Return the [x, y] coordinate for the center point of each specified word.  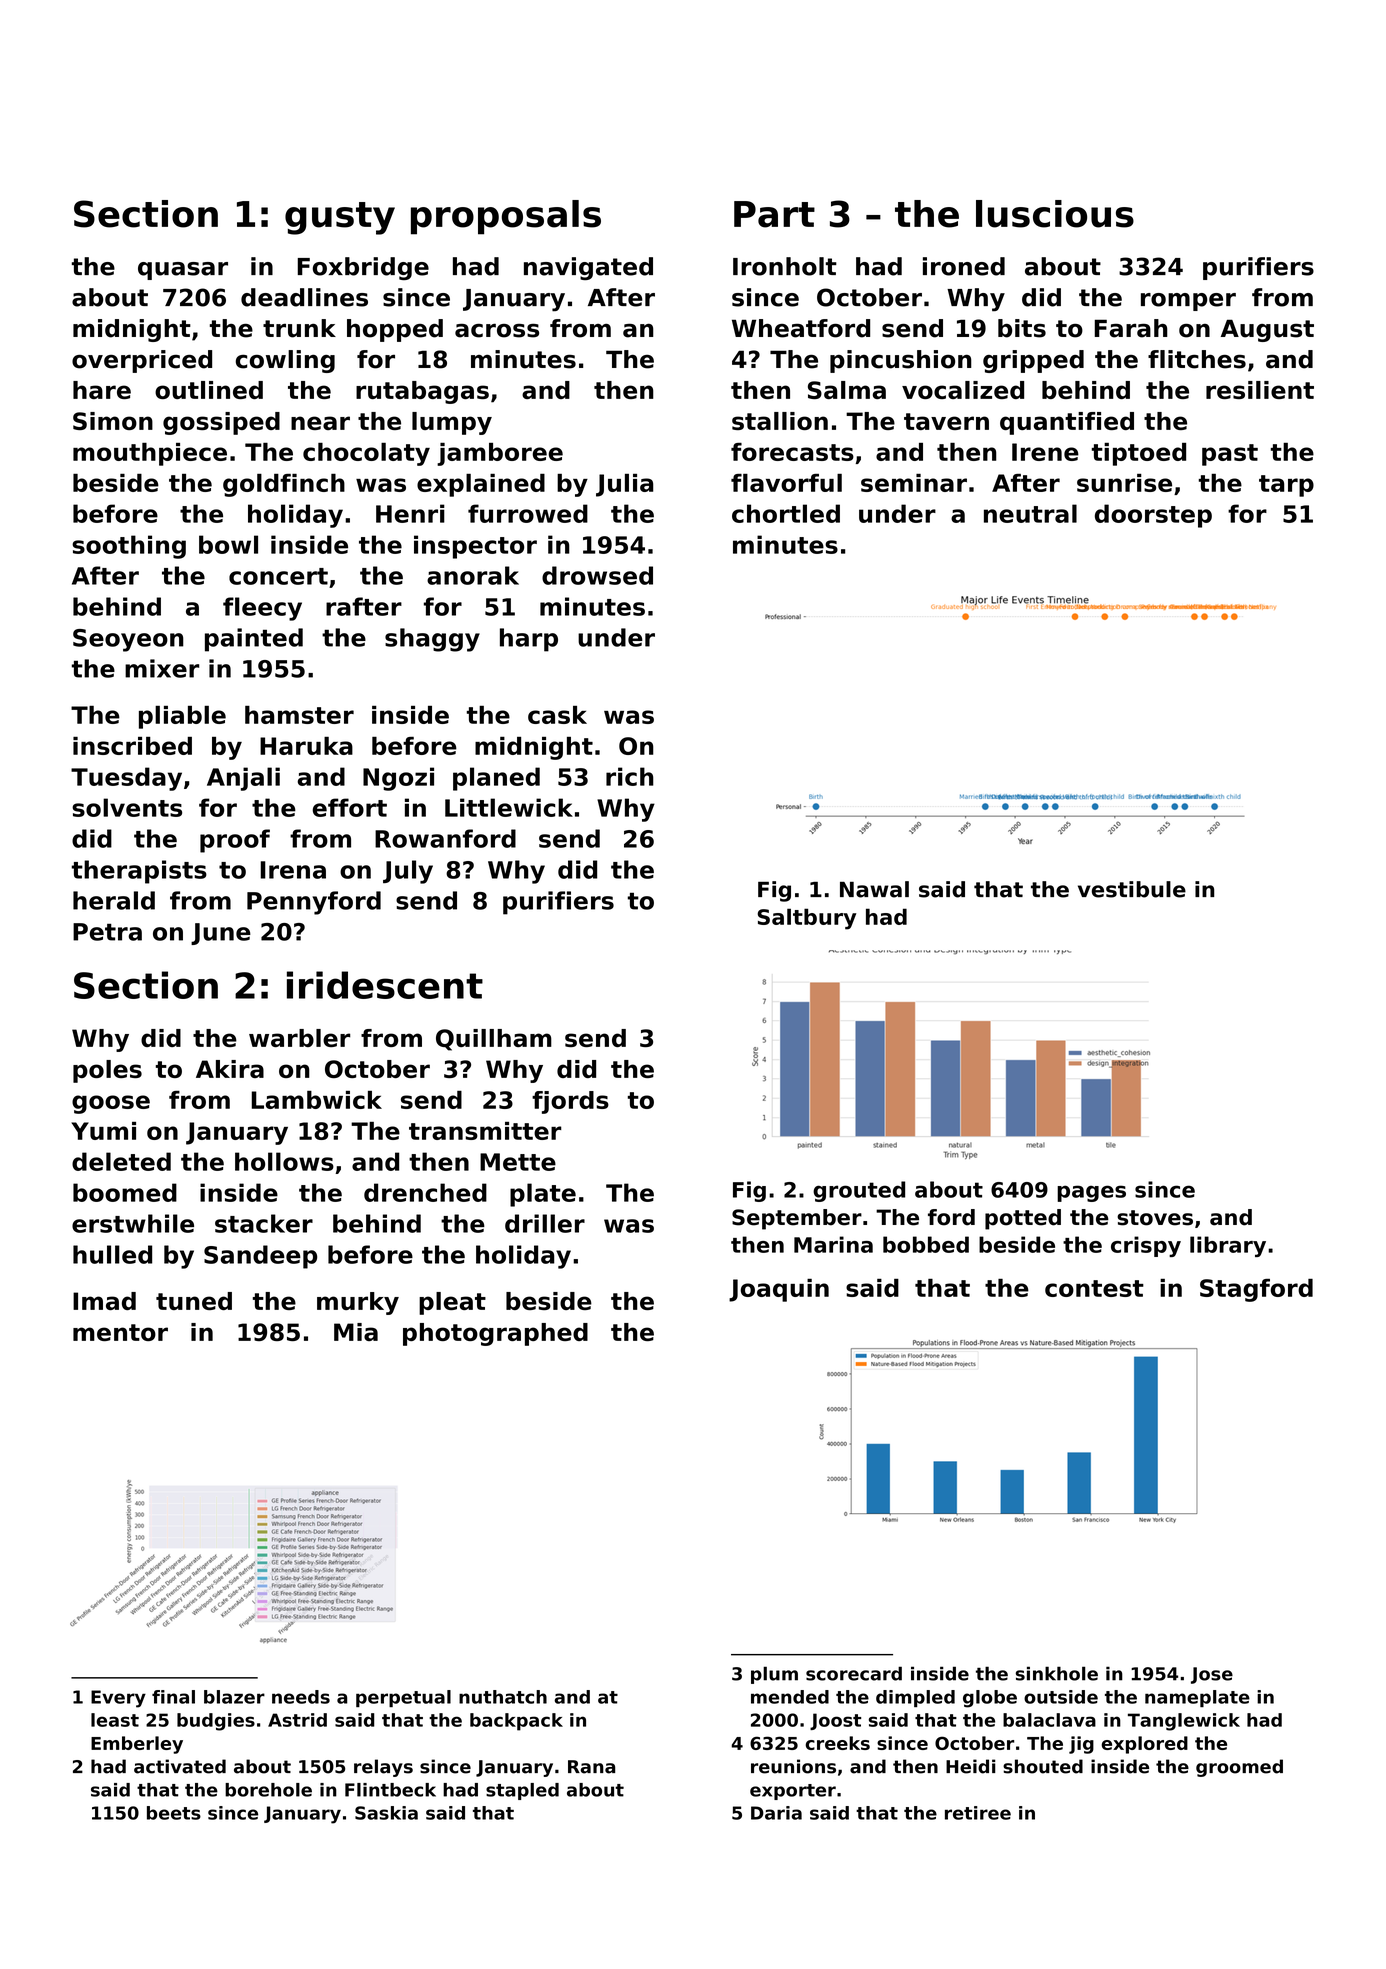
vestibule [1132, 889]
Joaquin [779, 1290]
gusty [340, 218]
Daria [776, 1813]
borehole [268, 1790]
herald [114, 900]
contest [1094, 1288]
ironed [964, 266]
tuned [194, 1301]
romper [1188, 302]
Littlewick [509, 807]
